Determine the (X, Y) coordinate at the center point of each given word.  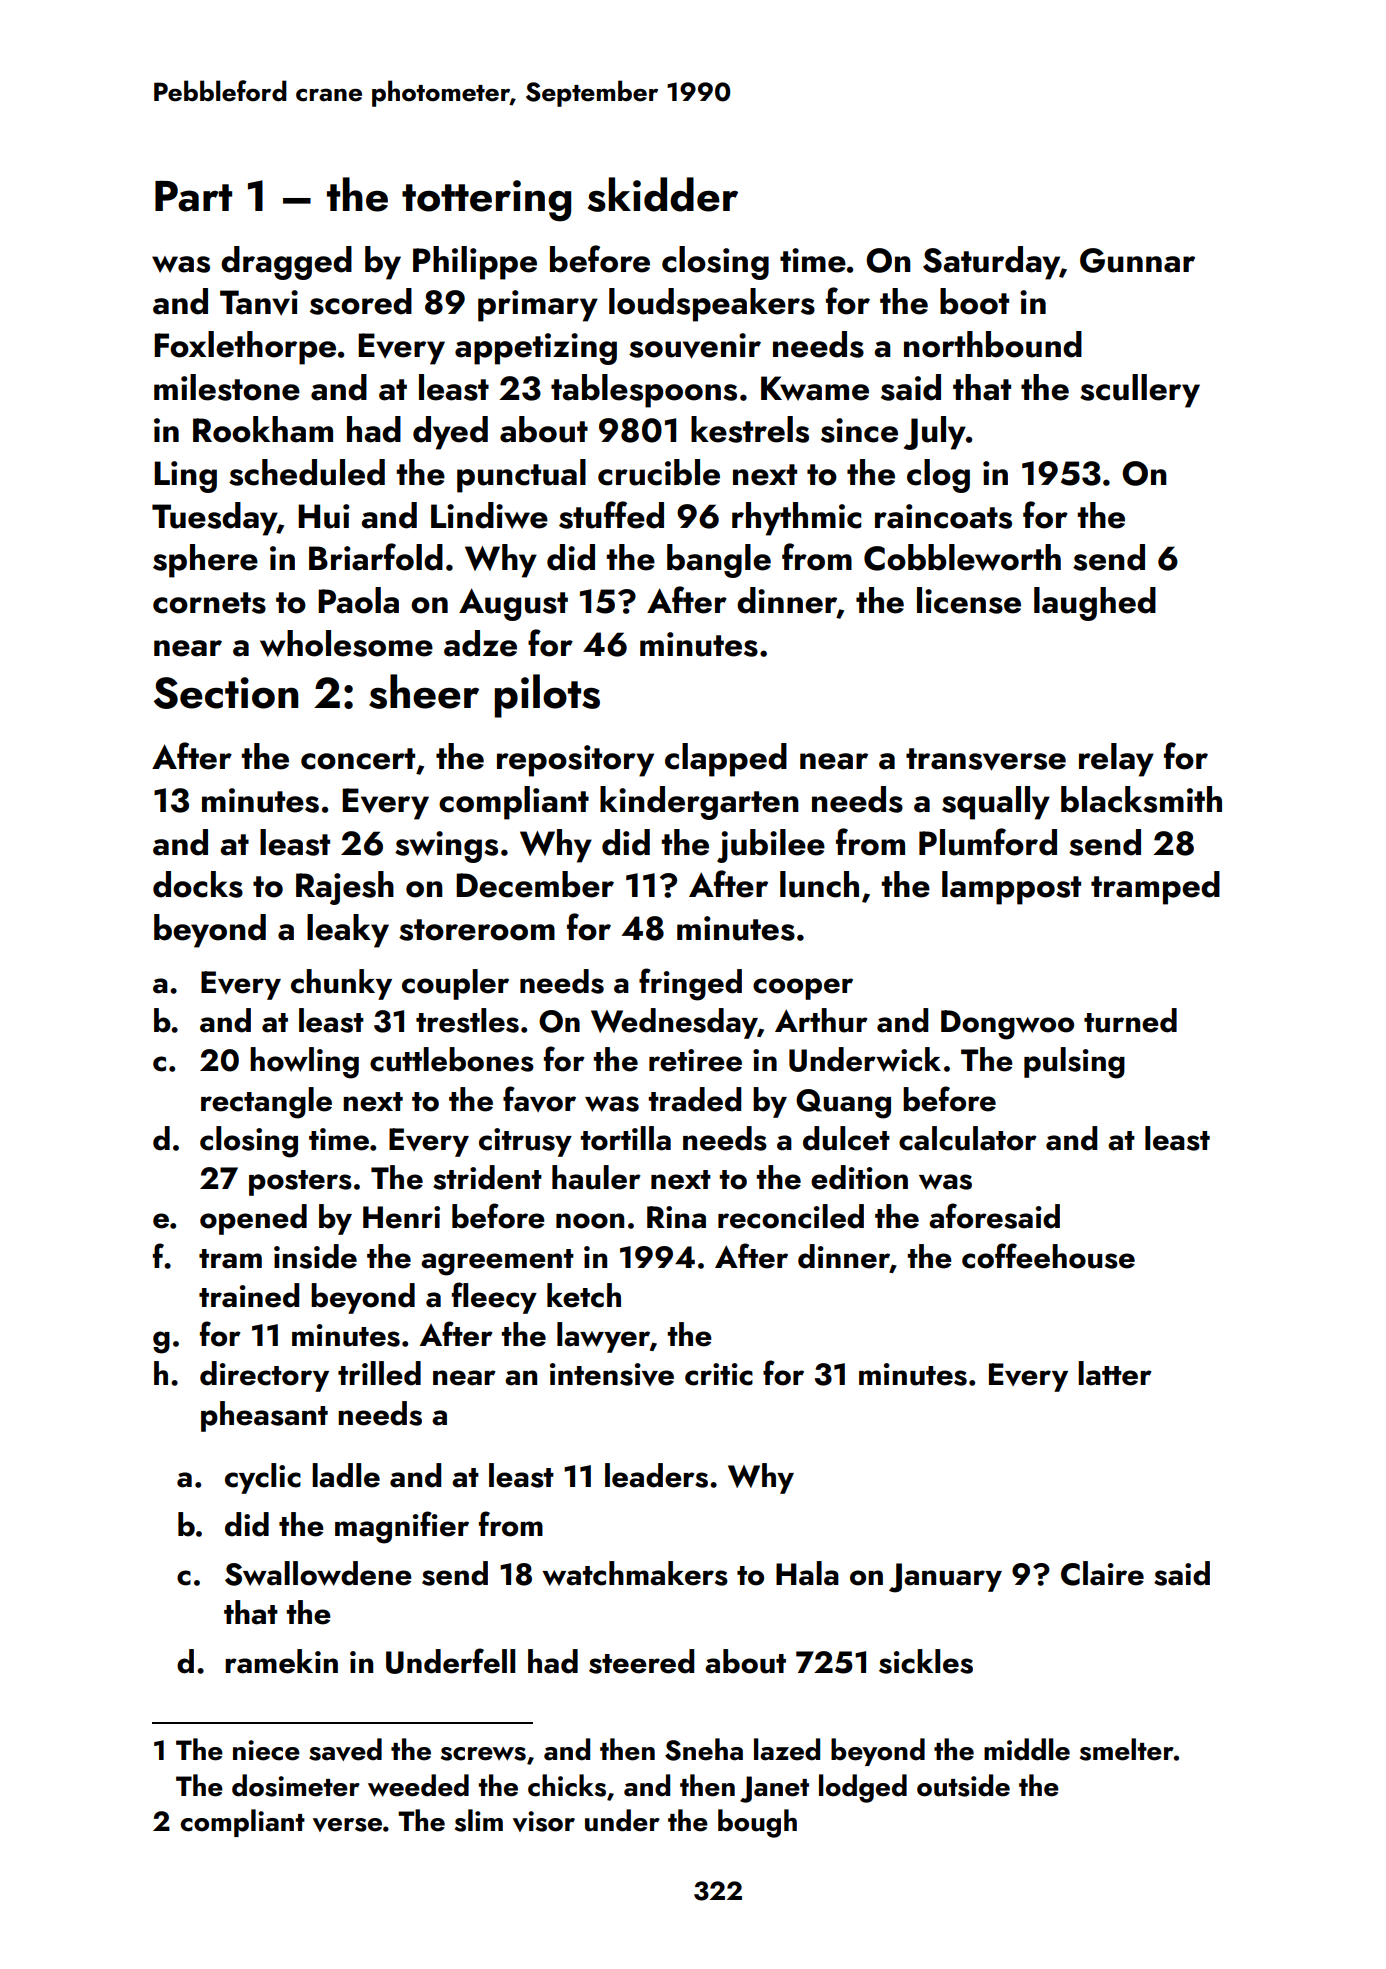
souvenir (695, 346)
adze (480, 643)
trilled (379, 1373)
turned (1130, 1020)
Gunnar (1137, 260)
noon (590, 1221)
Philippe (475, 263)
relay (1116, 760)
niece (266, 1750)
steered (641, 1661)
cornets (209, 603)
